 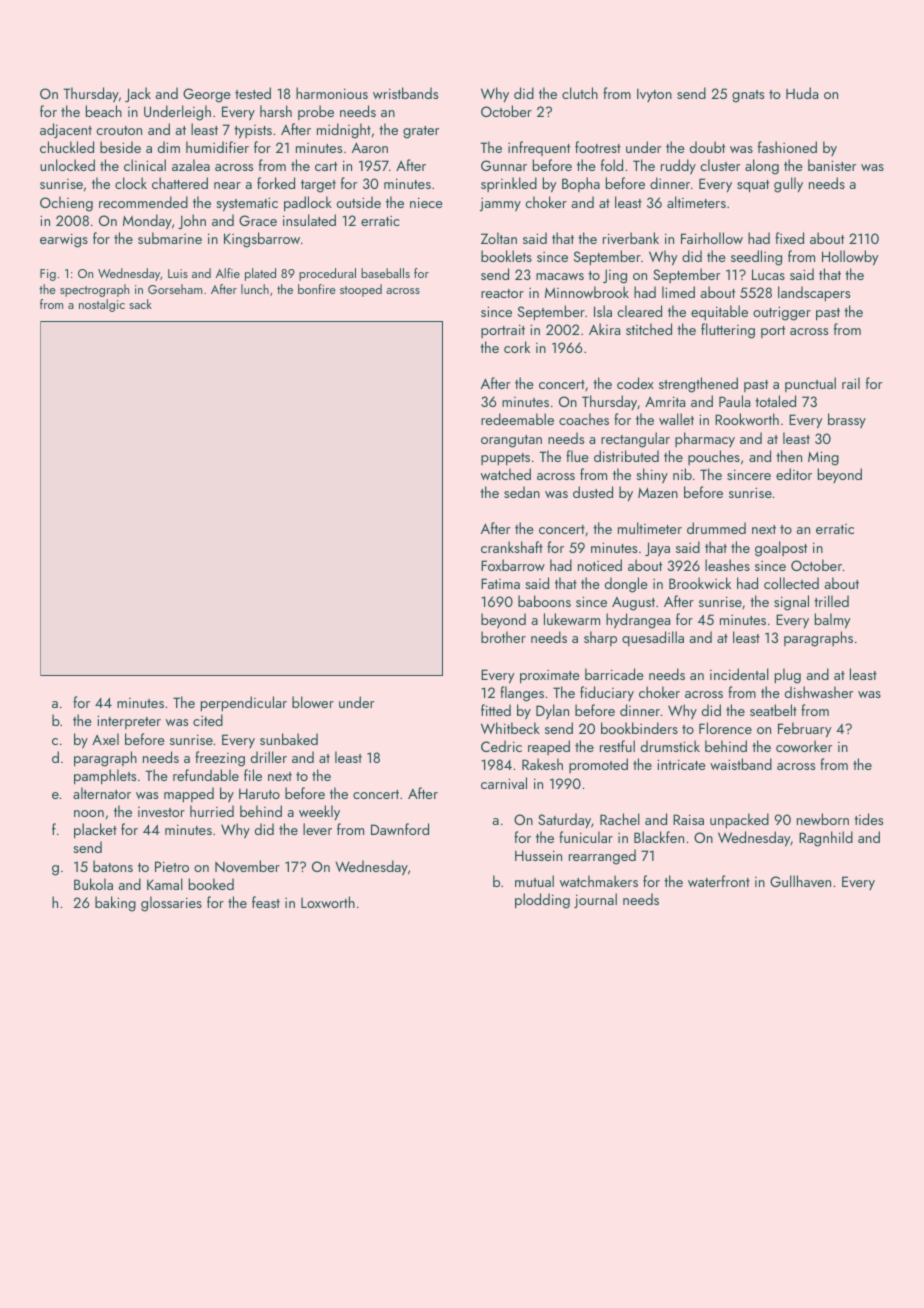 What do you see at coordinates (119, 130) in the page?
I see `crouton` at bounding box center [119, 130].
